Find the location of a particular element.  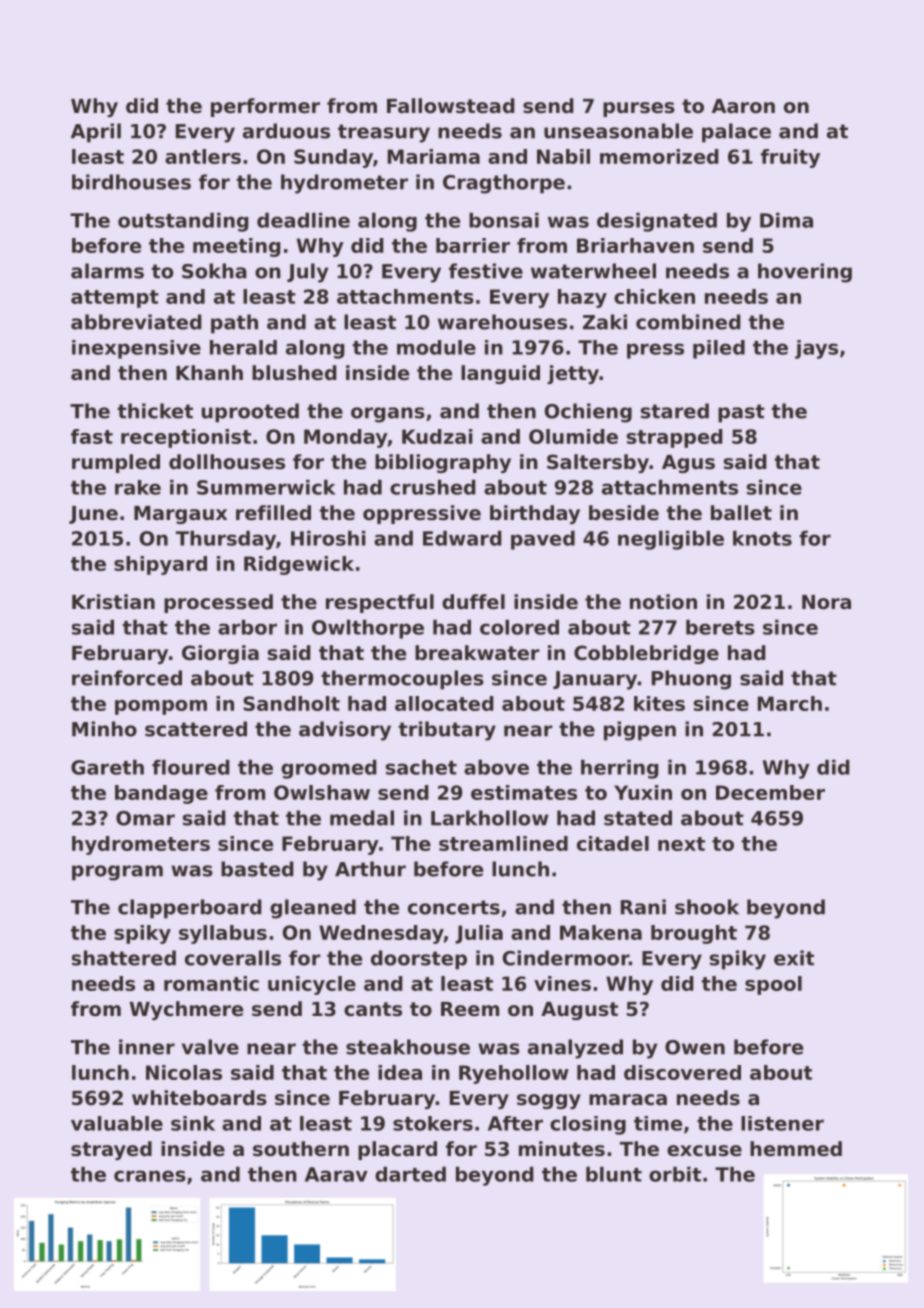

fruity is located at coordinates (790, 158).
